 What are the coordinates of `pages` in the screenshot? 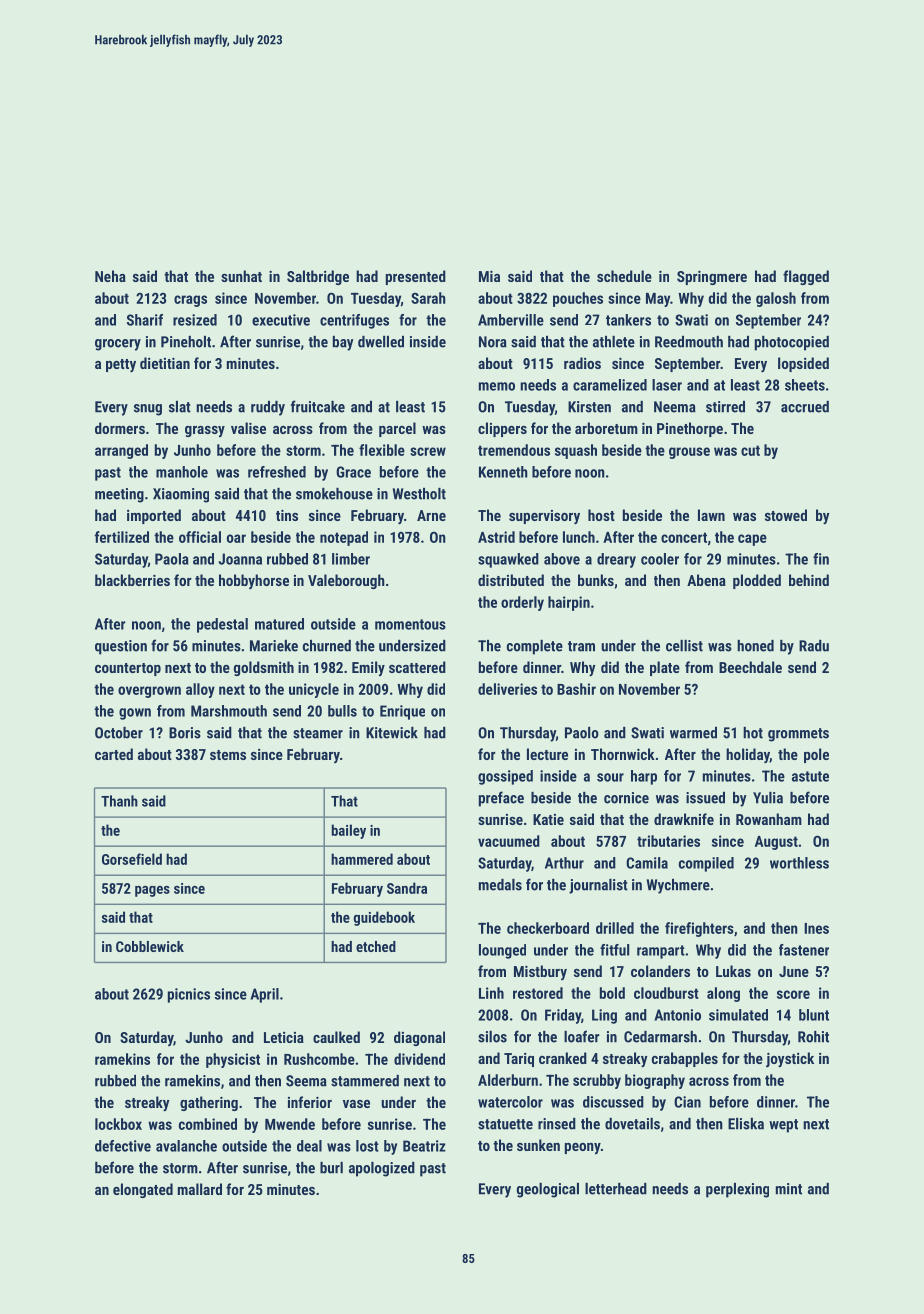 It's located at (152, 891).
